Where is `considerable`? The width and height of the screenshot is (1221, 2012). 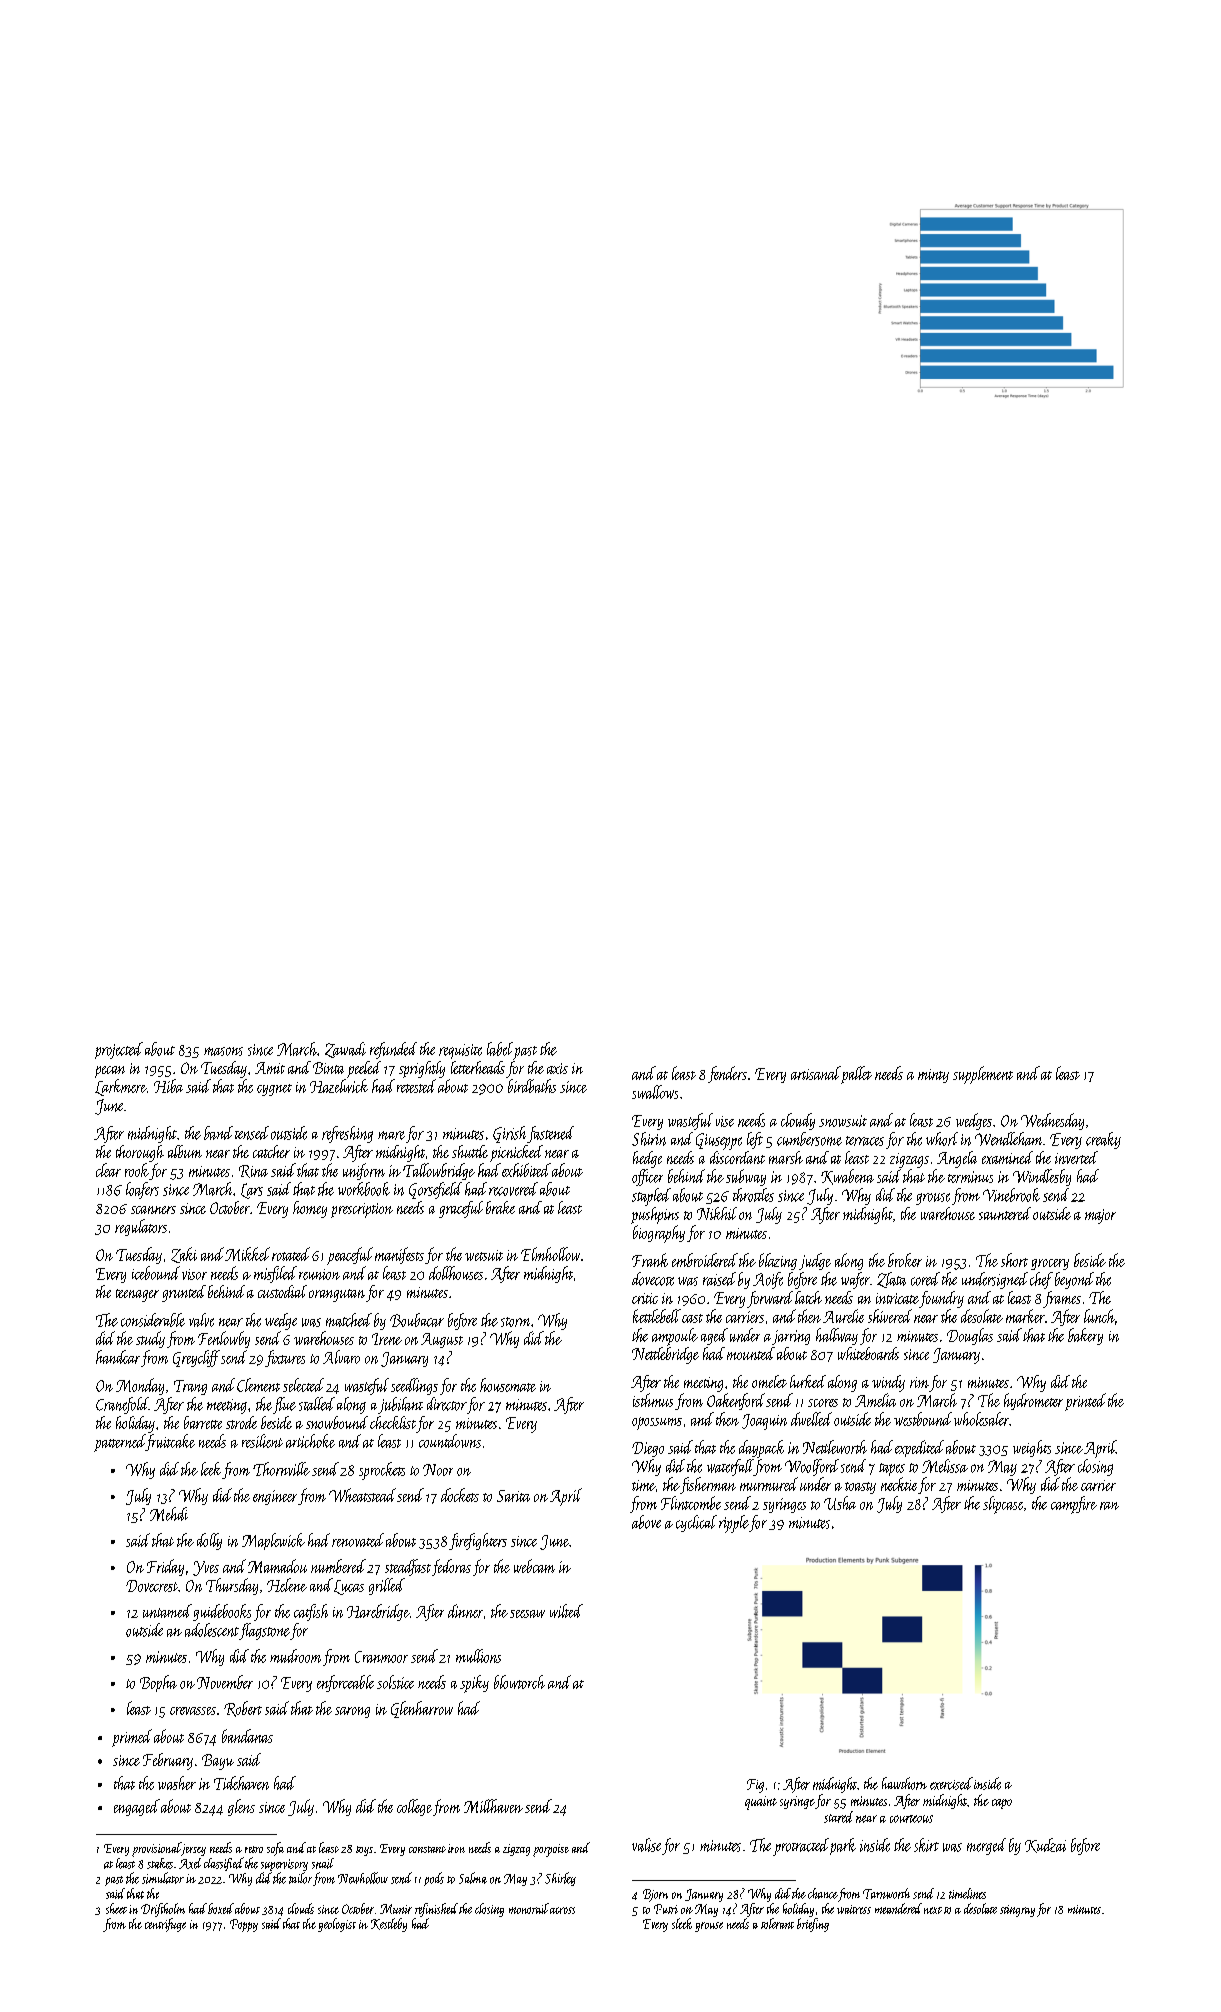 considerable is located at coordinates (153, 1320).
